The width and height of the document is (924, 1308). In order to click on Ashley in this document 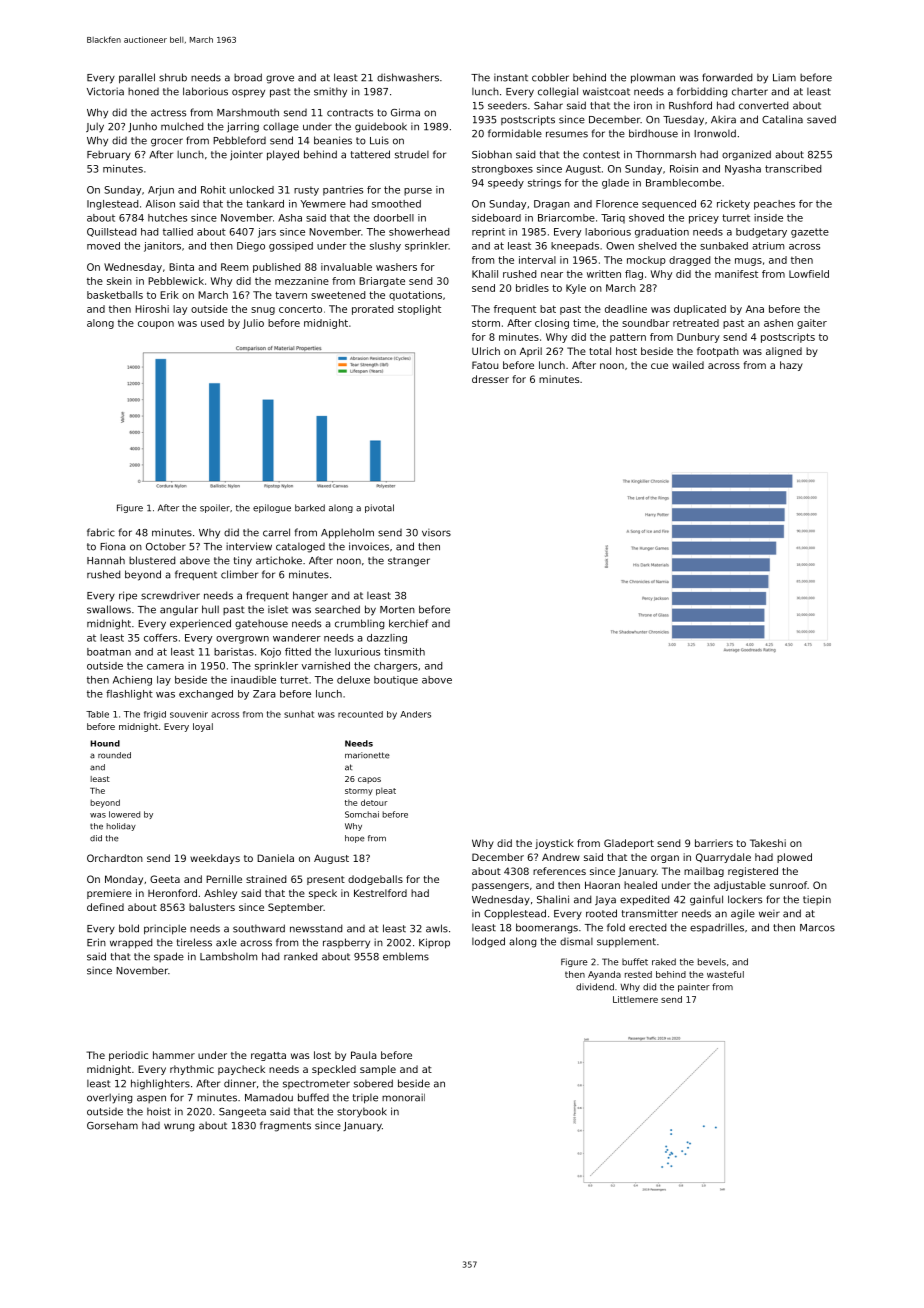, I will do `click(220, 894)`.
